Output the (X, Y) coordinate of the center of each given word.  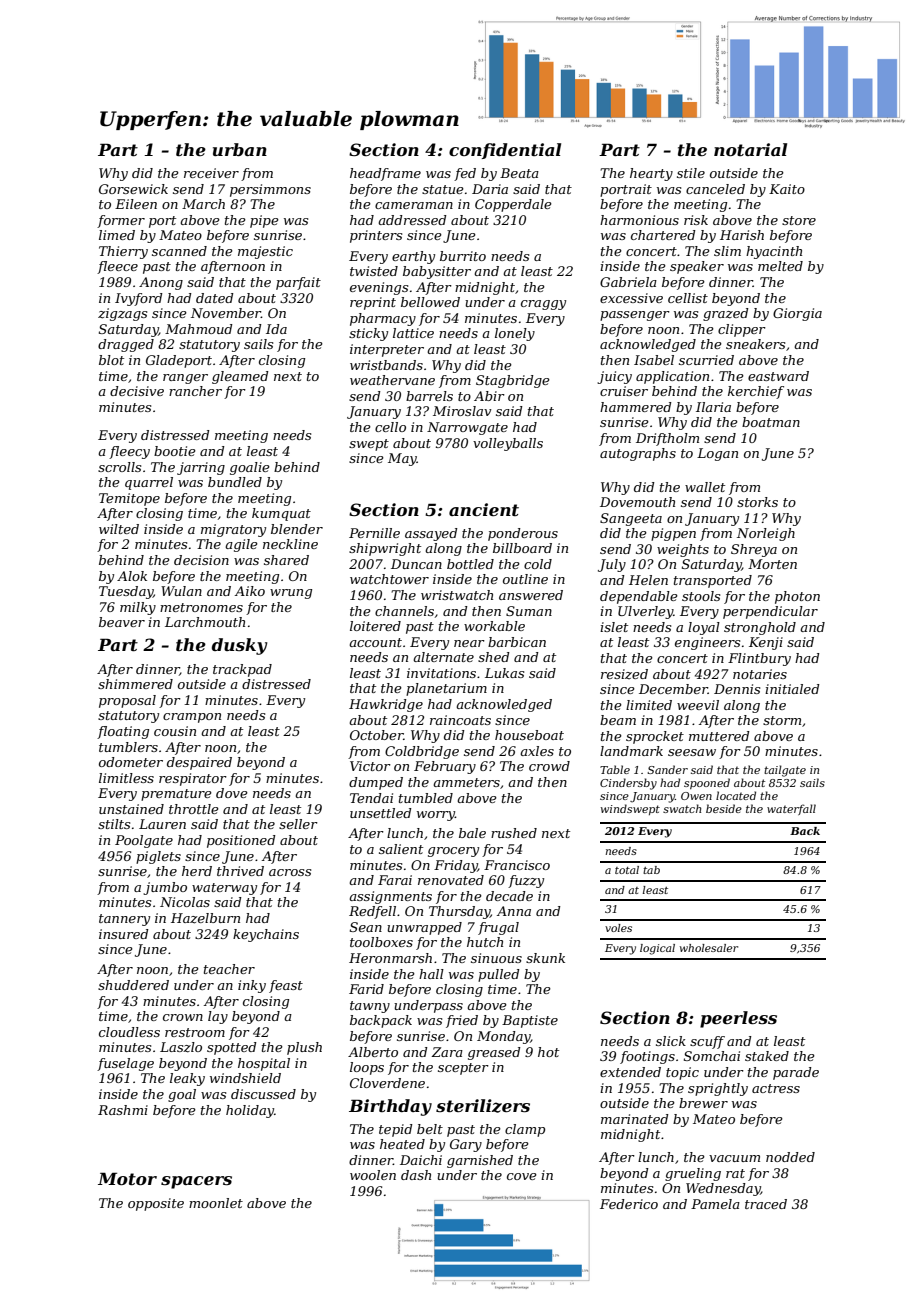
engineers (707, 643)
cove (522, 1176)
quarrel (149, 483)
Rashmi (123, 1110)
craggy (543, 305)
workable (494, 626)
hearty (651, 174)
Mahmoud (199, 329)
